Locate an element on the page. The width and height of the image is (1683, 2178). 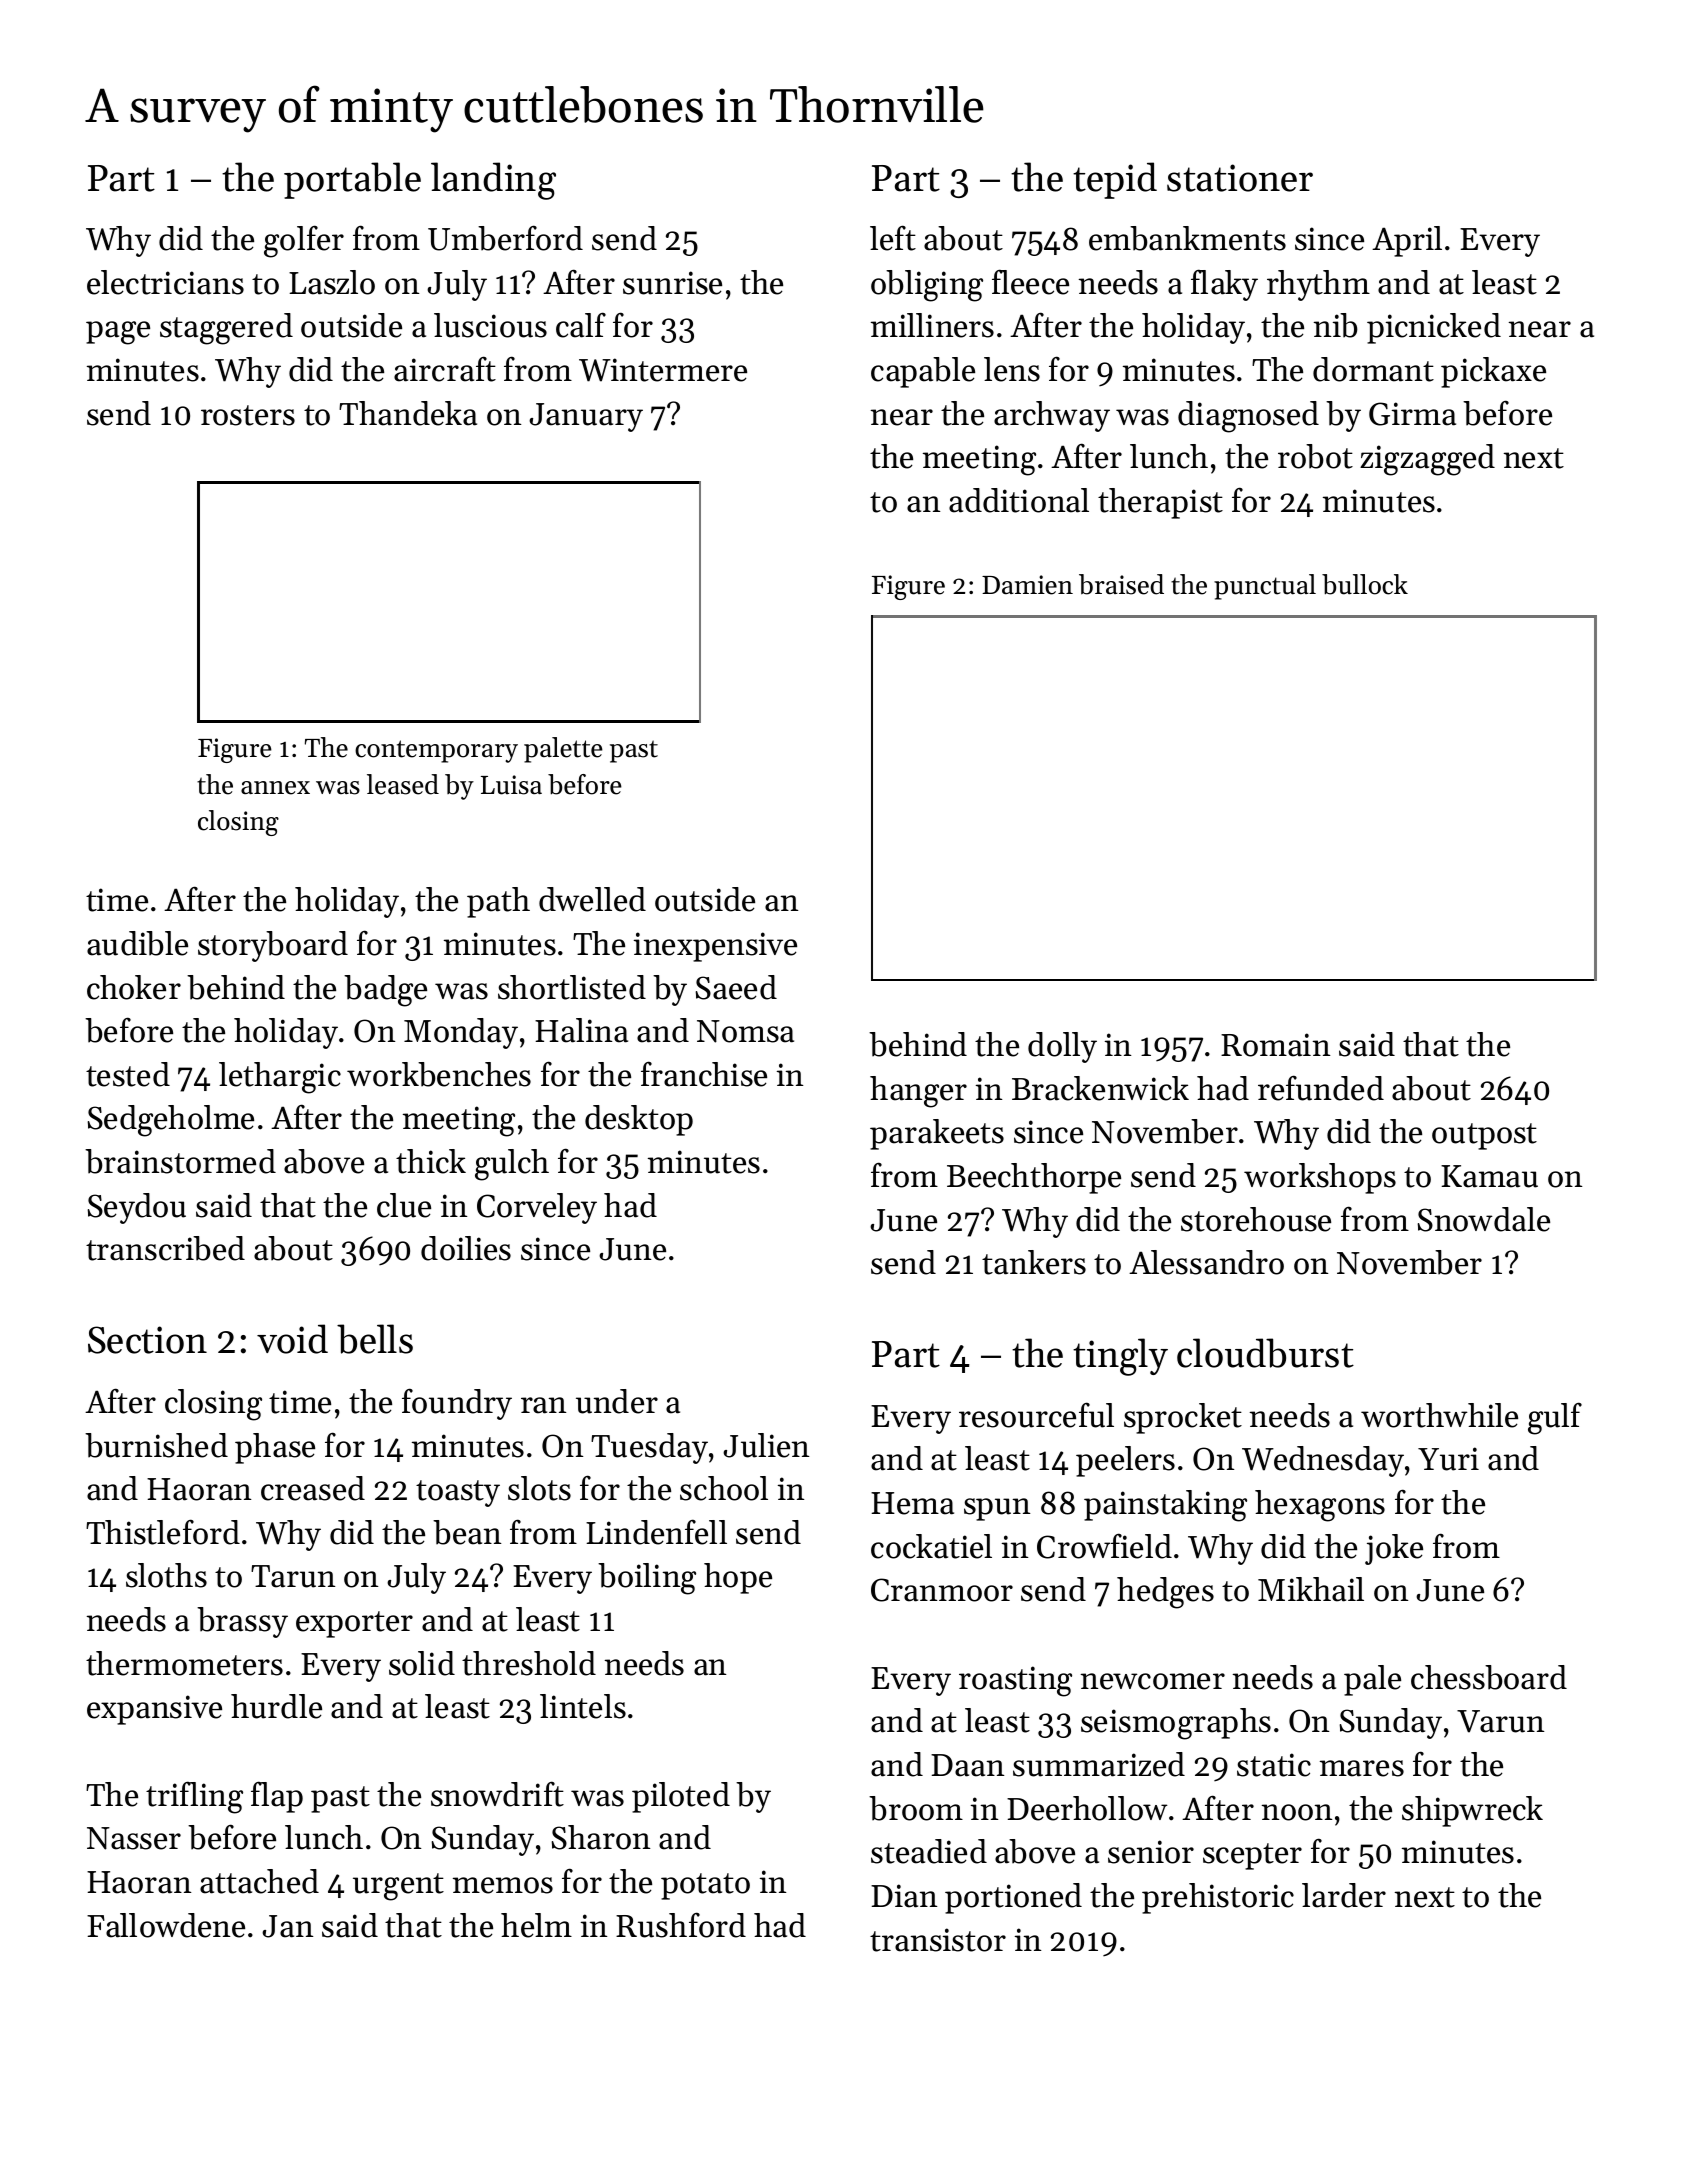
picnicked is located at coordinates (1434, 328).
